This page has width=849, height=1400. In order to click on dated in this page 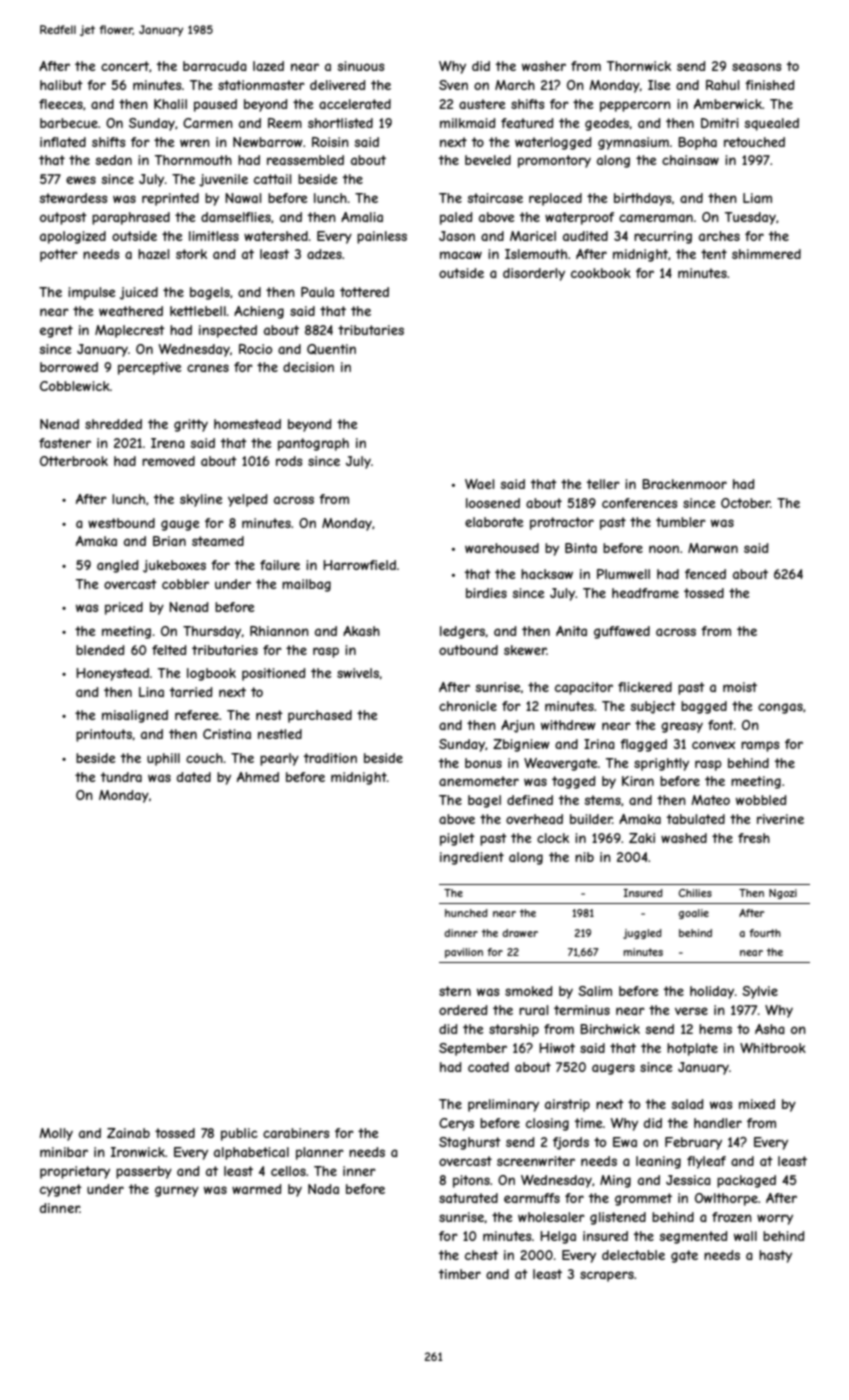, I will do `click(194, 777)`.
